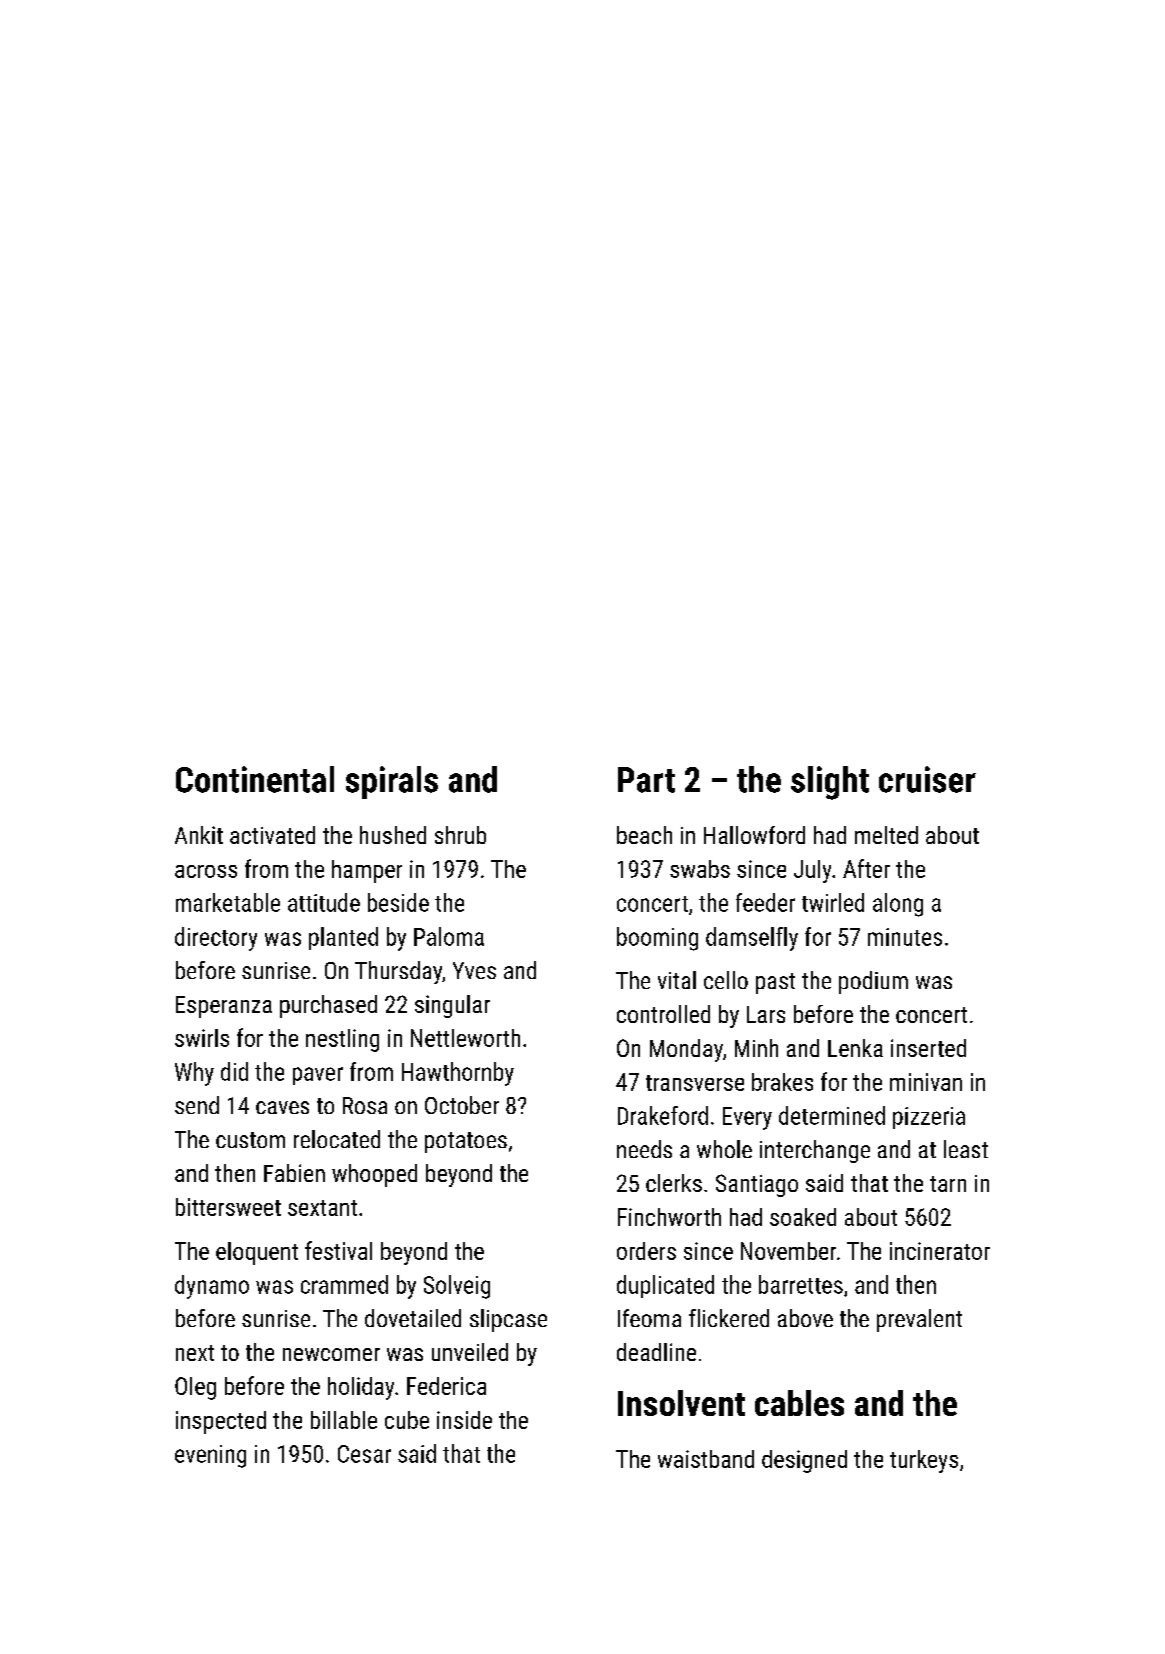 The image size is (1165, 1654). What do you see at coordinates (729, 1318) in the screenshot?
I see `flickered` at bounding box center [729, 1318].
